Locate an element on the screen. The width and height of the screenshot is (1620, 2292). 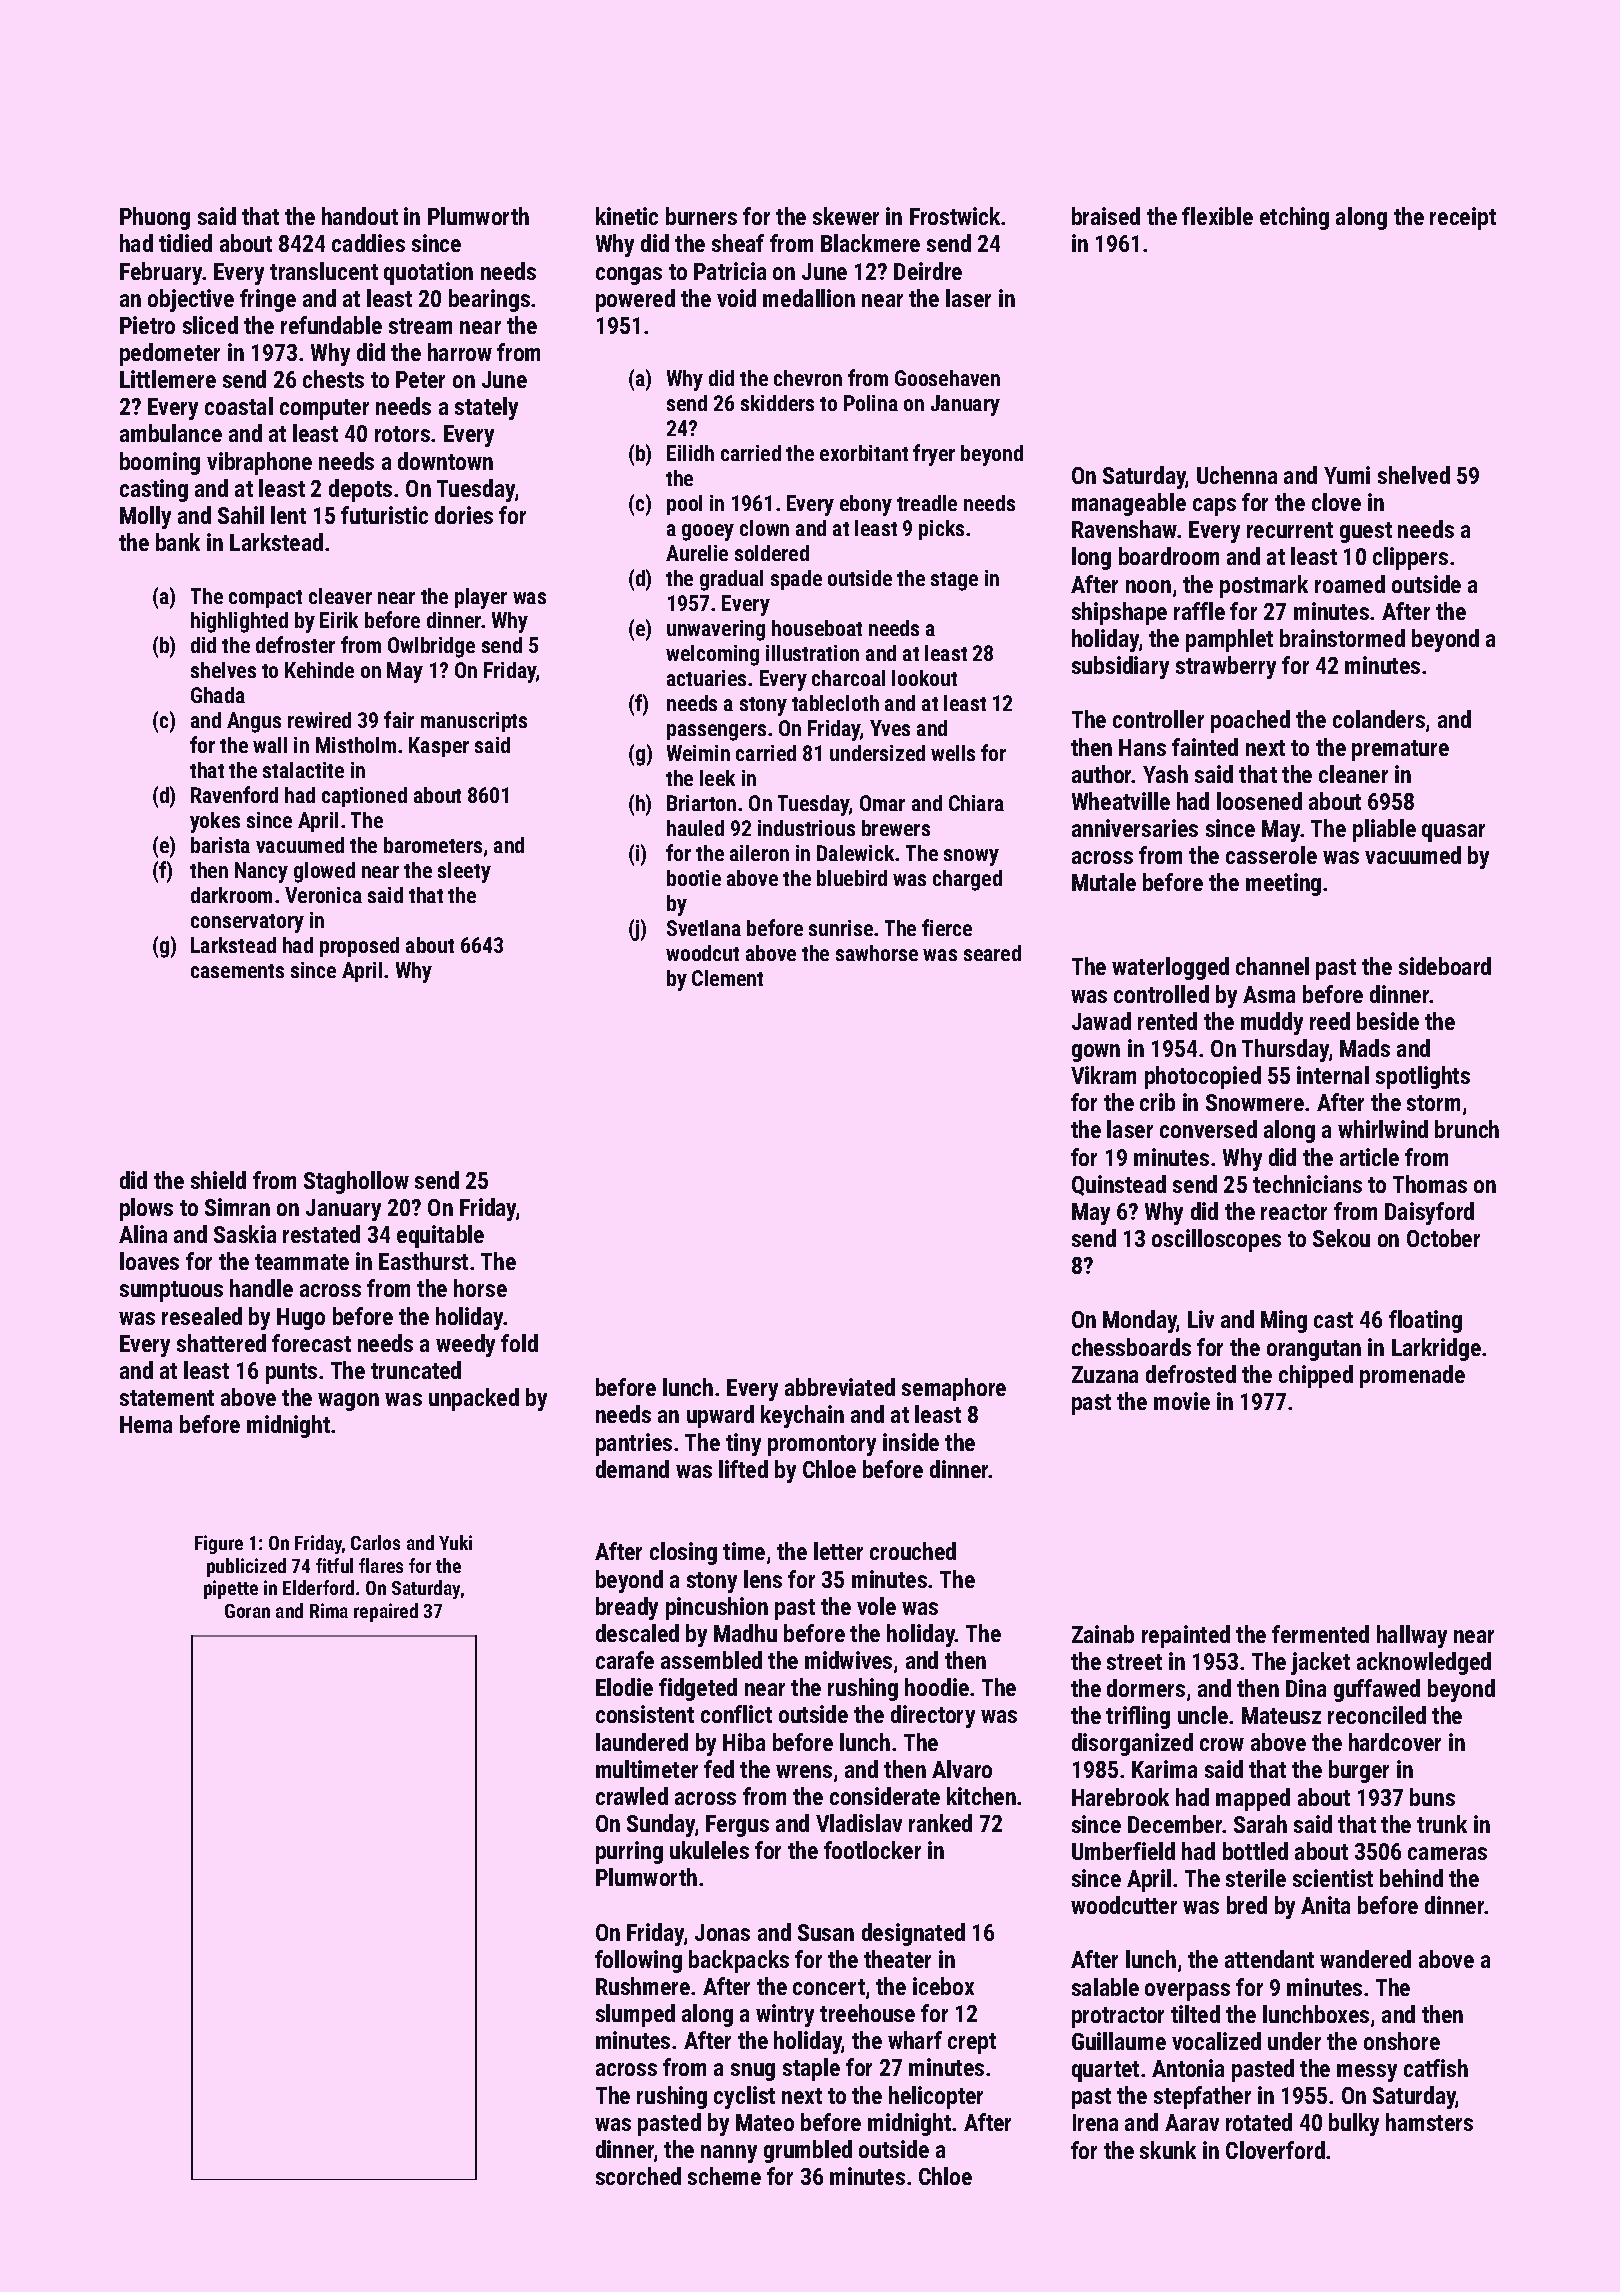
chevron is located at coordinates (808, 378).
